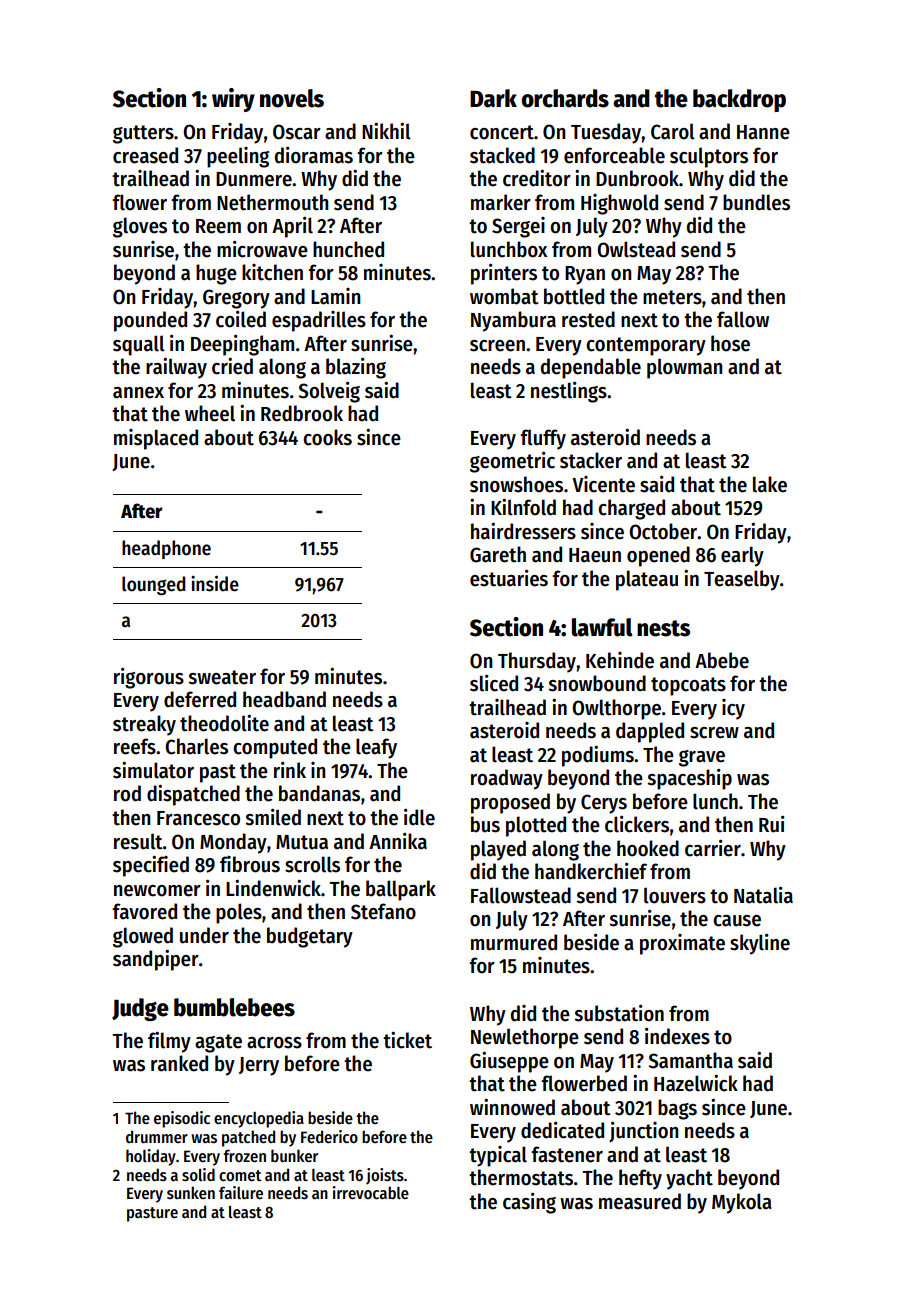  I want to click on screw, so click(714, 733).
